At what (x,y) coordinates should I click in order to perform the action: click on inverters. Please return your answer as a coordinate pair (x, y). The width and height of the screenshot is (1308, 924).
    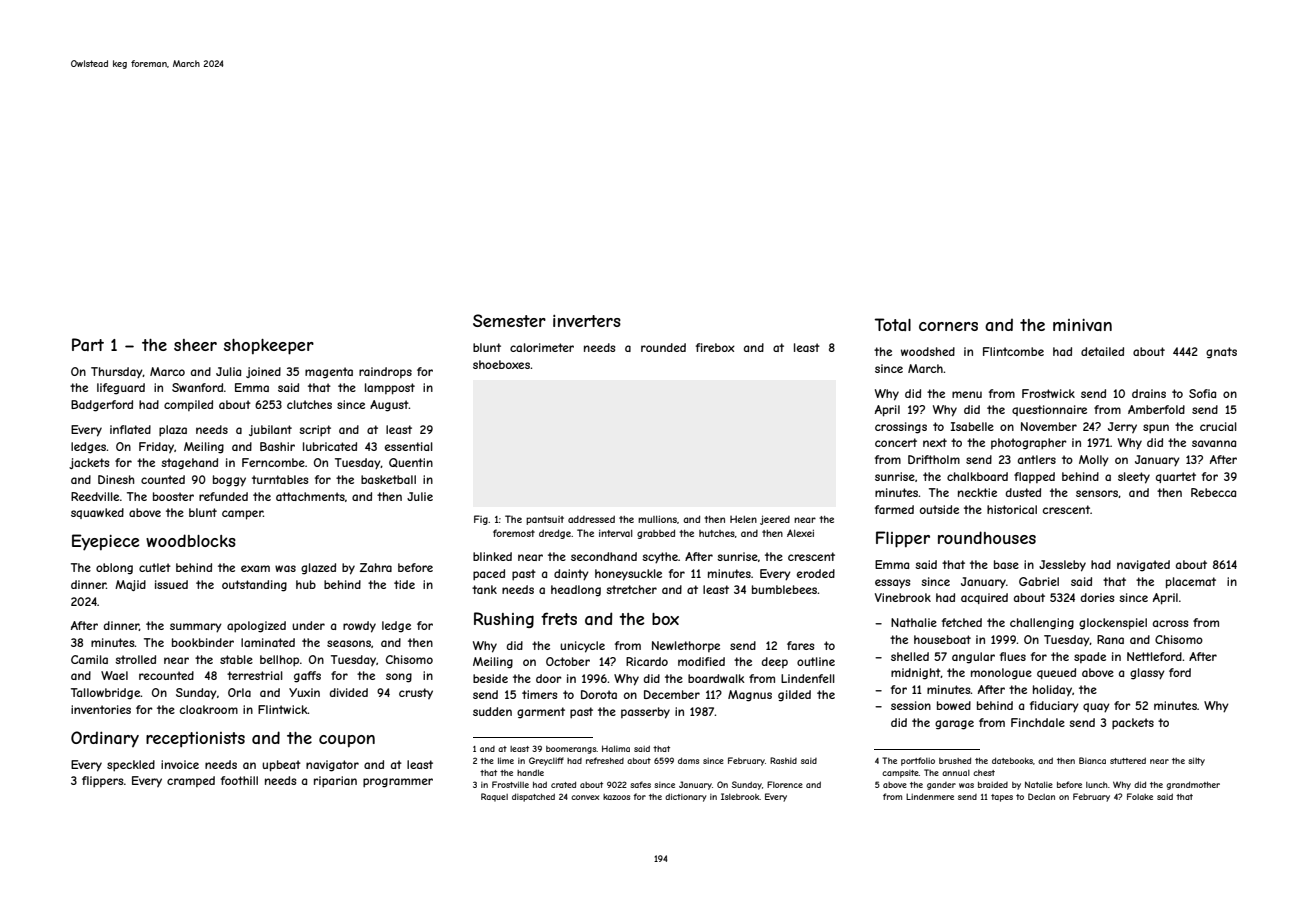
    Looking at the image, I should click on (587, 321).
